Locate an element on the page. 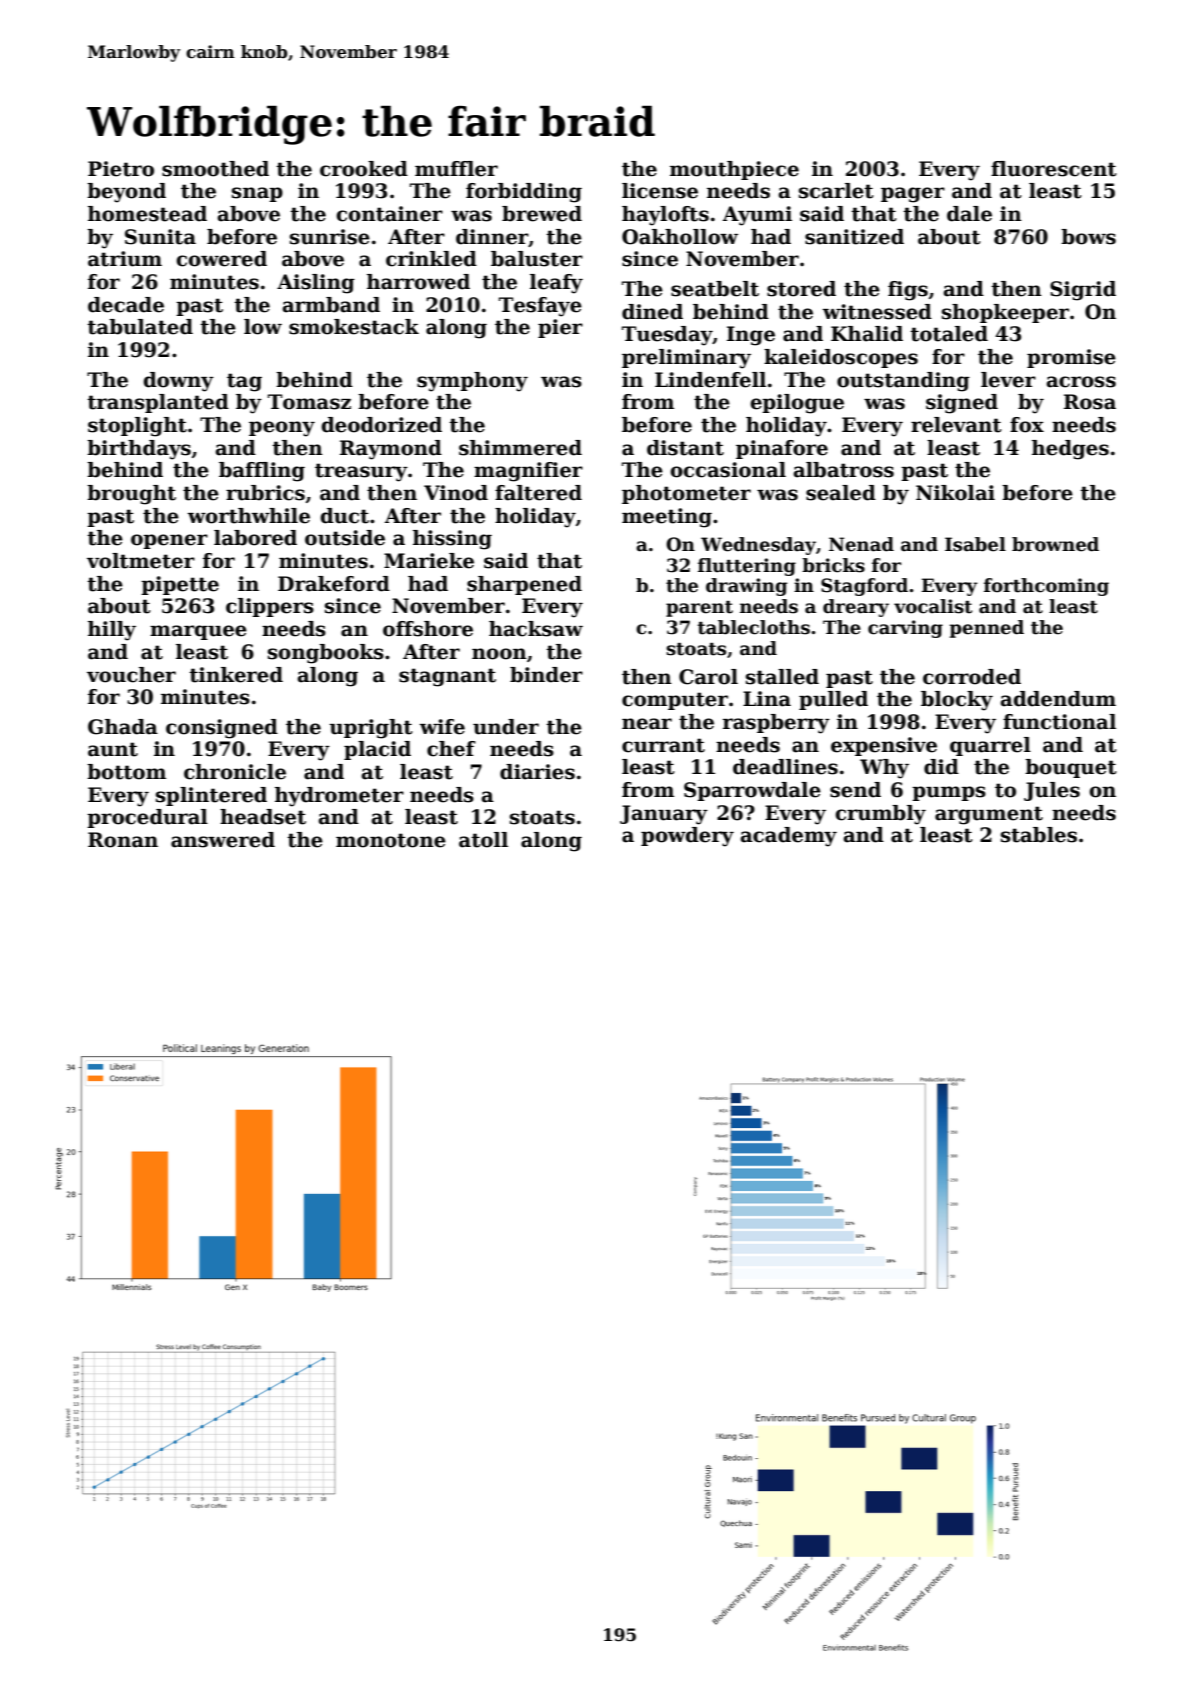 This page has height=1703, width=1204. currant is located at coordinates (663, 745).
